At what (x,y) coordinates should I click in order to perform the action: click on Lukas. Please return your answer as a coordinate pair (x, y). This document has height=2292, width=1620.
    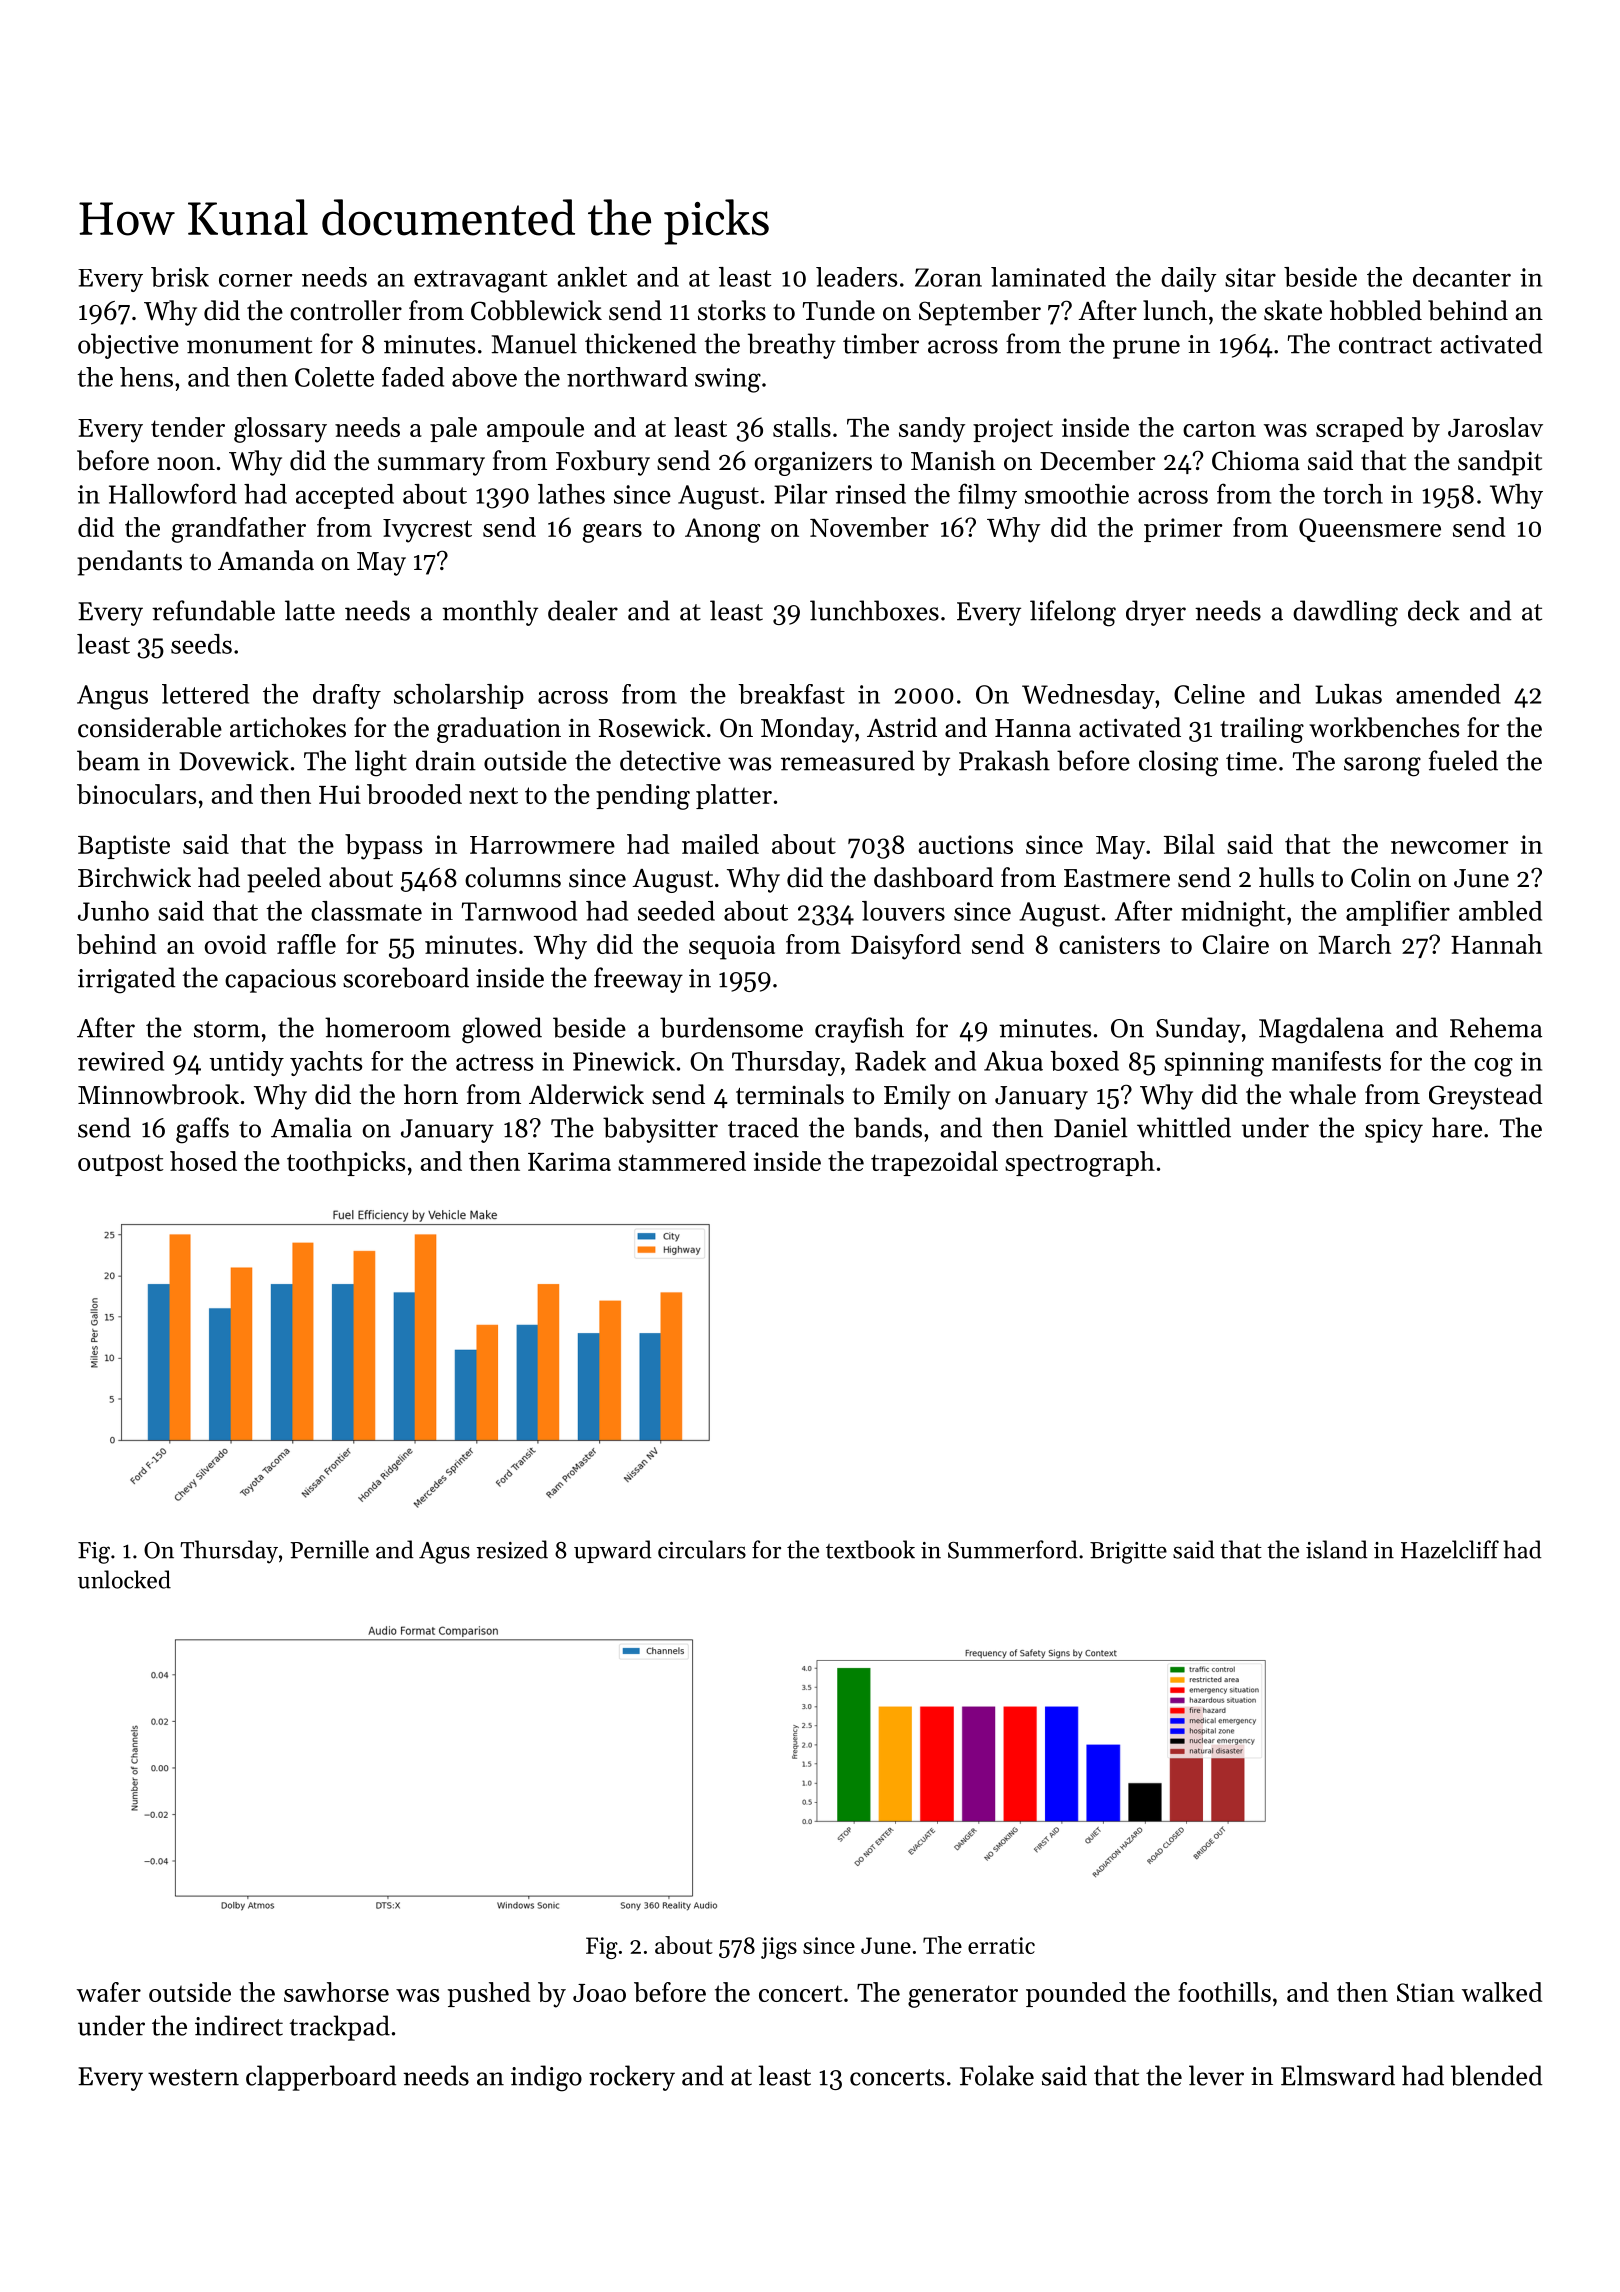
    Looking at the image, I should click on (1348, 694).
